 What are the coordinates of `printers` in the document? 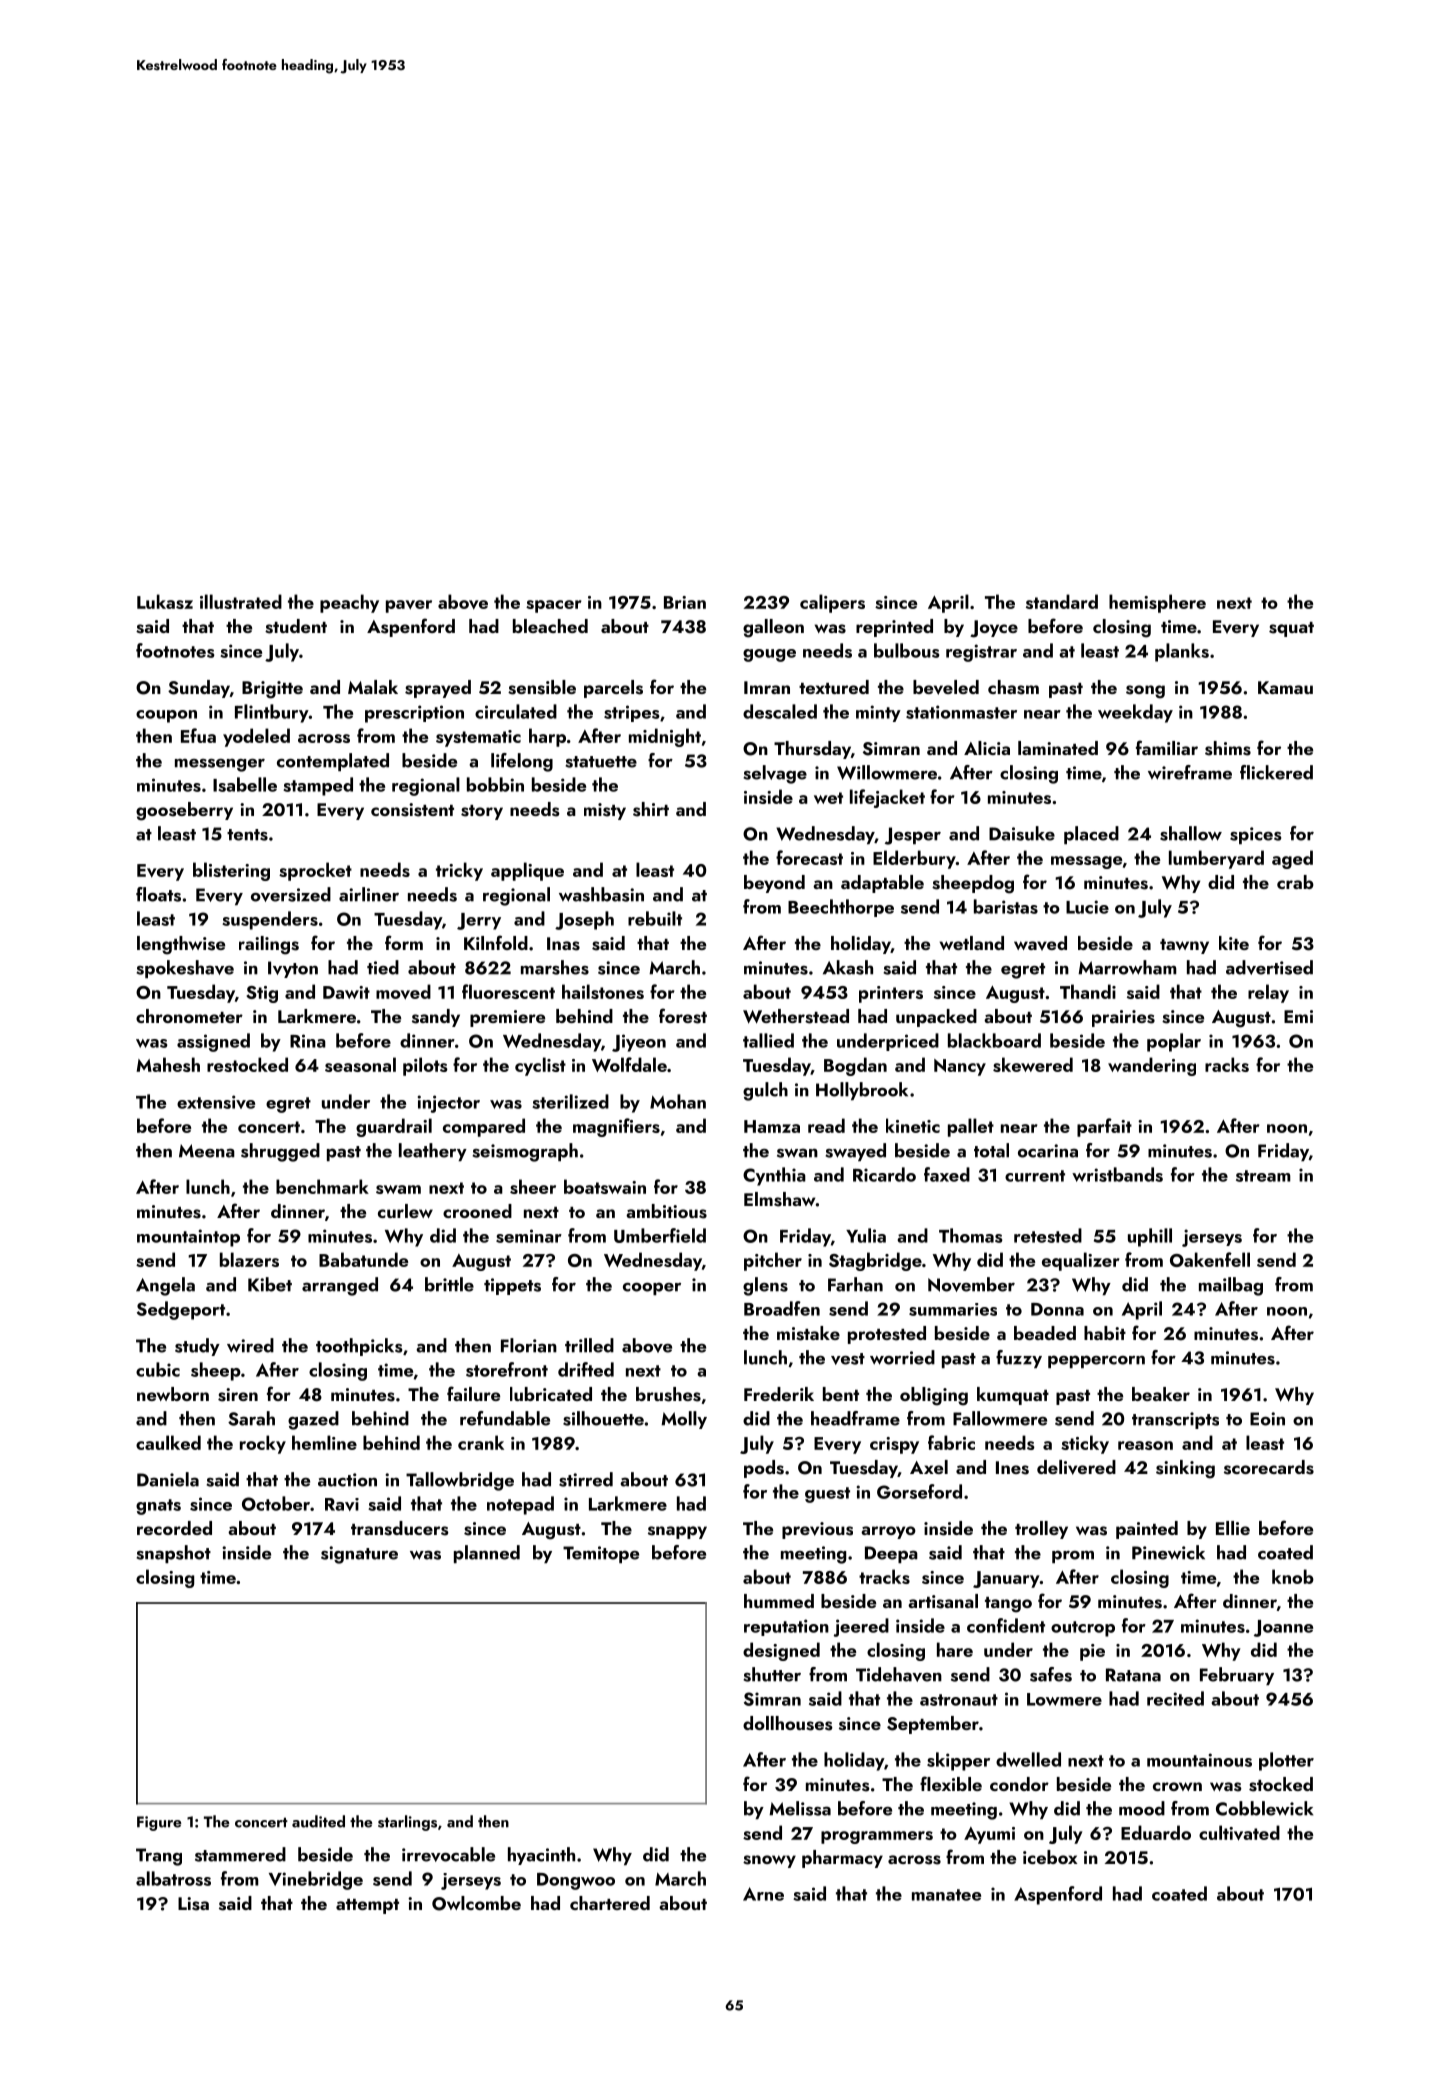 It's located at (891, 994).
